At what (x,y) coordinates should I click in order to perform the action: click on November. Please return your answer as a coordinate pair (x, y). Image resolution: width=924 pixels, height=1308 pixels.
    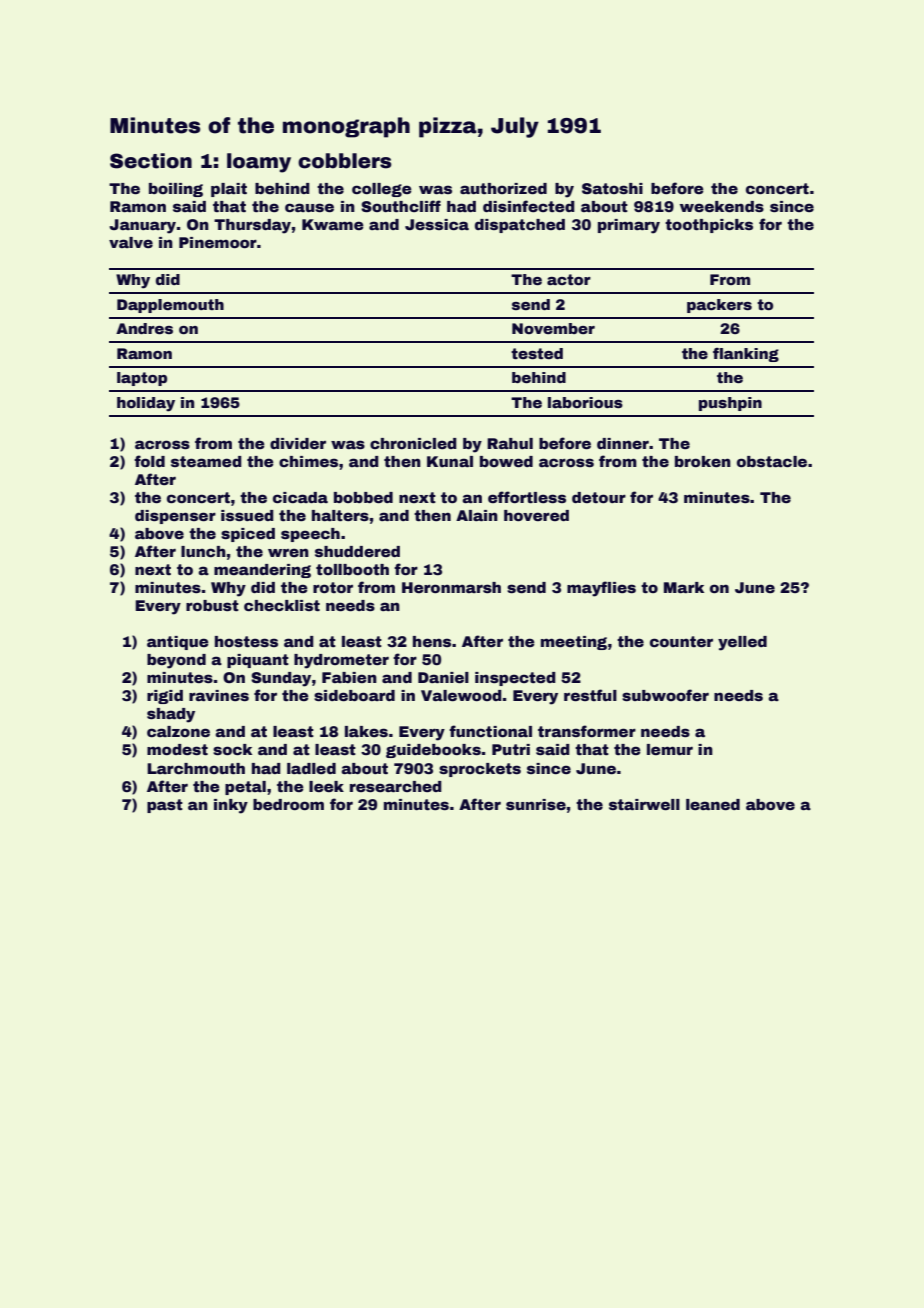
    Looking at the image, I should click on (553, 328).
